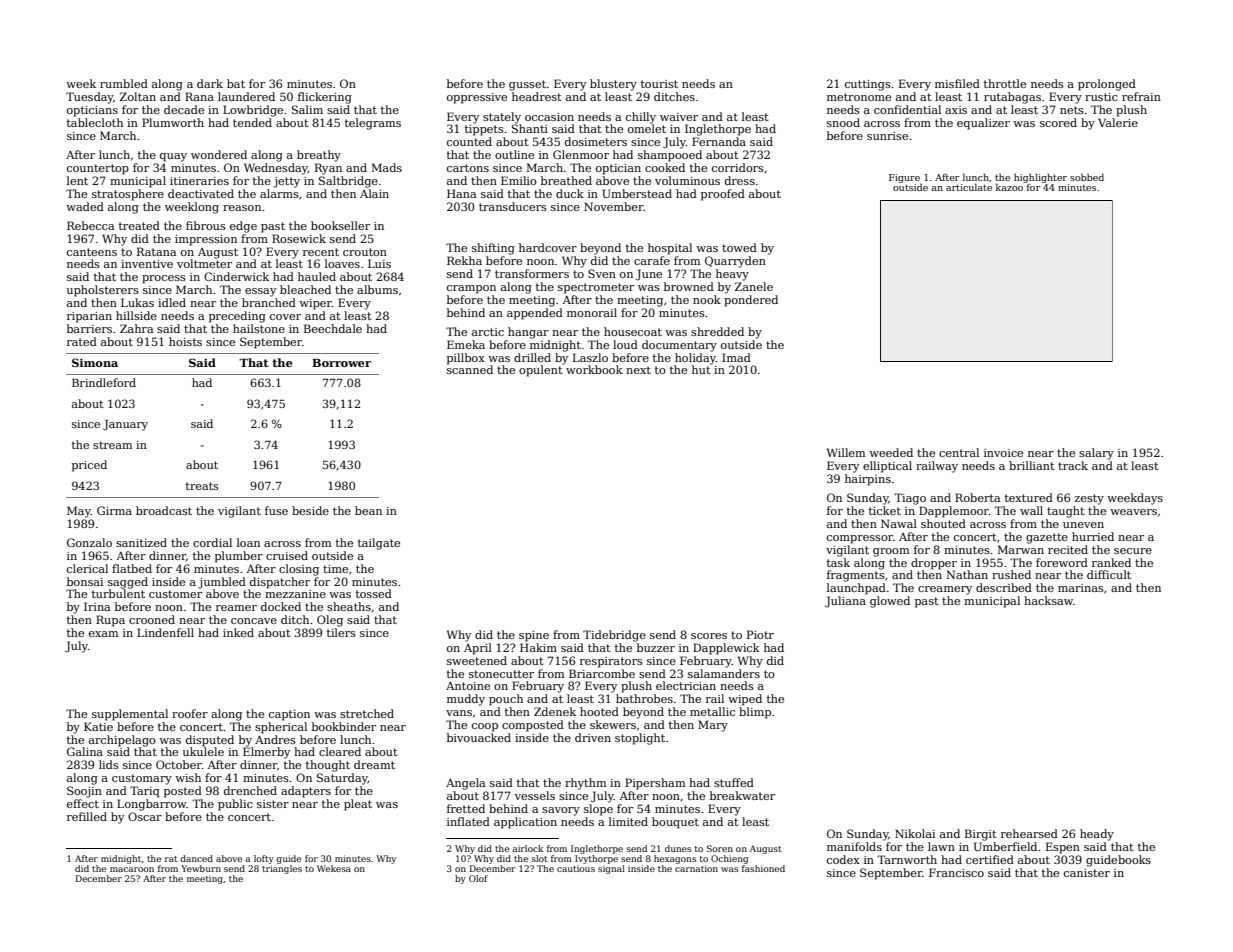 The image size is (1233, 952). What do you see at coordinates (1097, 835) in the image?
I see `heady` at bounding box center [1097, 835].
